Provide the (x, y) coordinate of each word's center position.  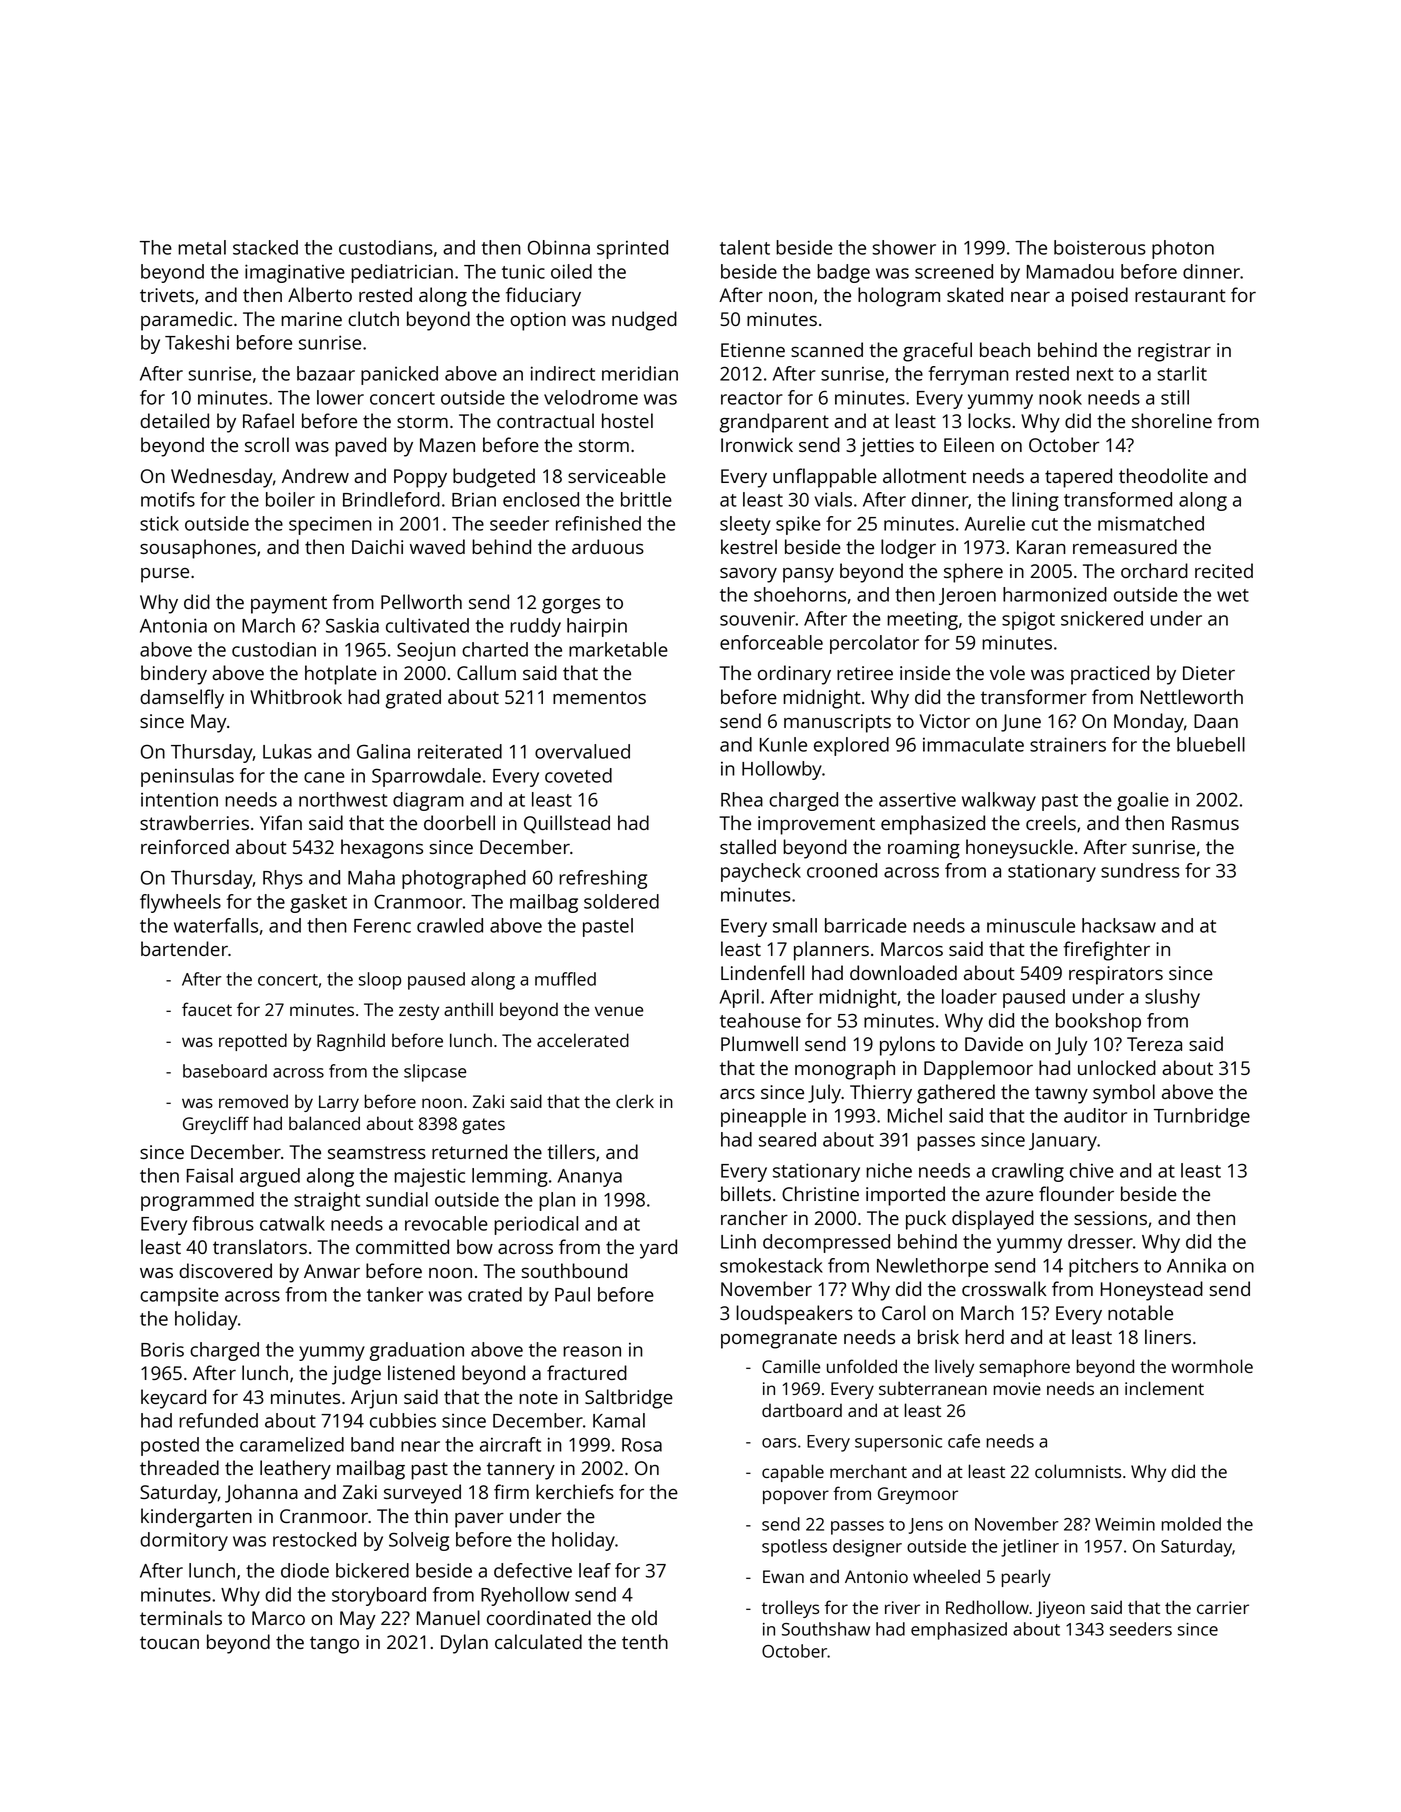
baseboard (225, 1071)
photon (1183, 249)
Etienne (753, 350)
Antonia (173, 625)
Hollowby (782, 770)
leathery (295, 1470)
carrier (1223, 1607)
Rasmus (1205, 823)
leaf (595, 1570)
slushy (1172, 998)
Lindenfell (762, 972)
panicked (399, 375)
